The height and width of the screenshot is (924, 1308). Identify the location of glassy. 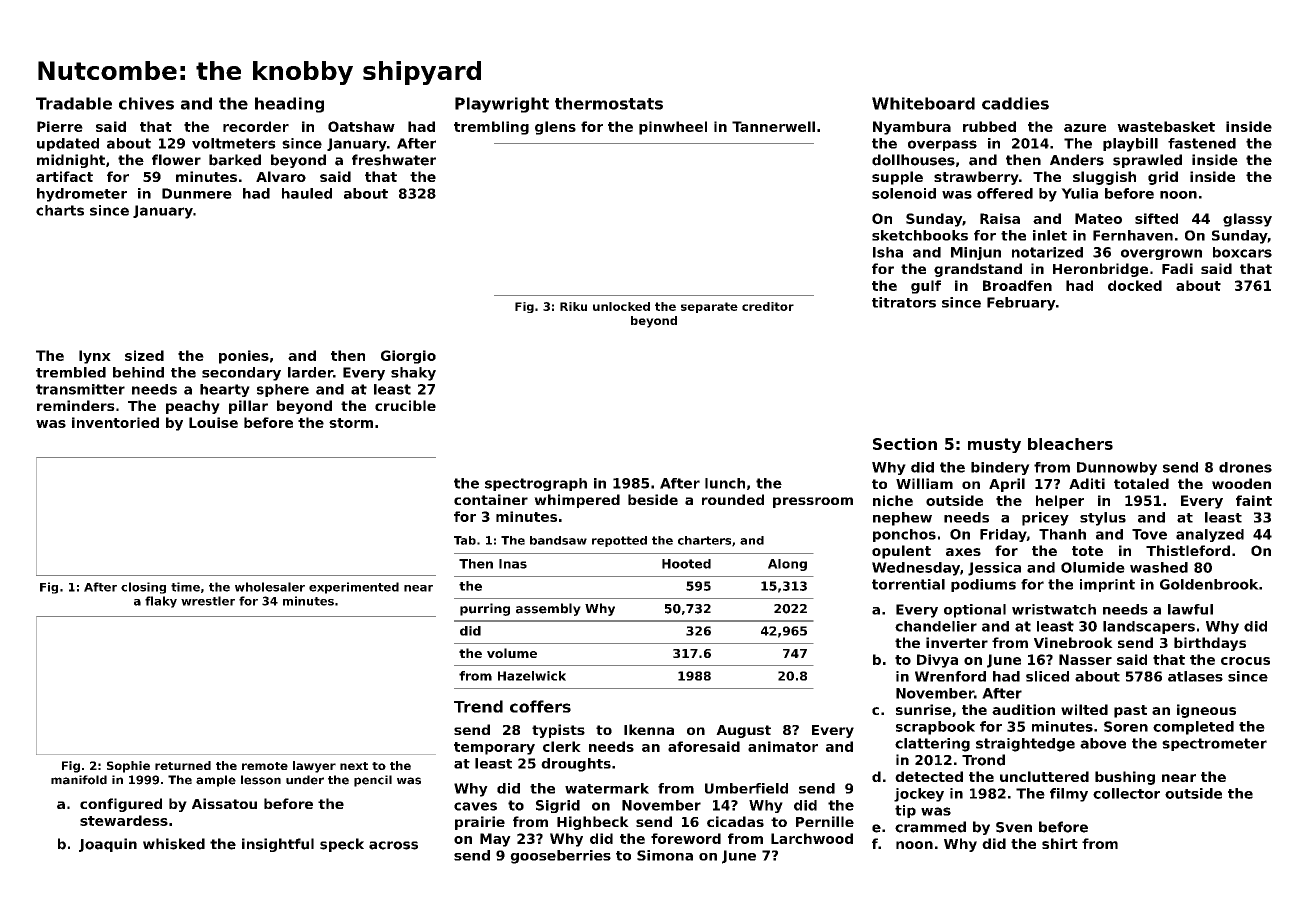
(1247, 220).
